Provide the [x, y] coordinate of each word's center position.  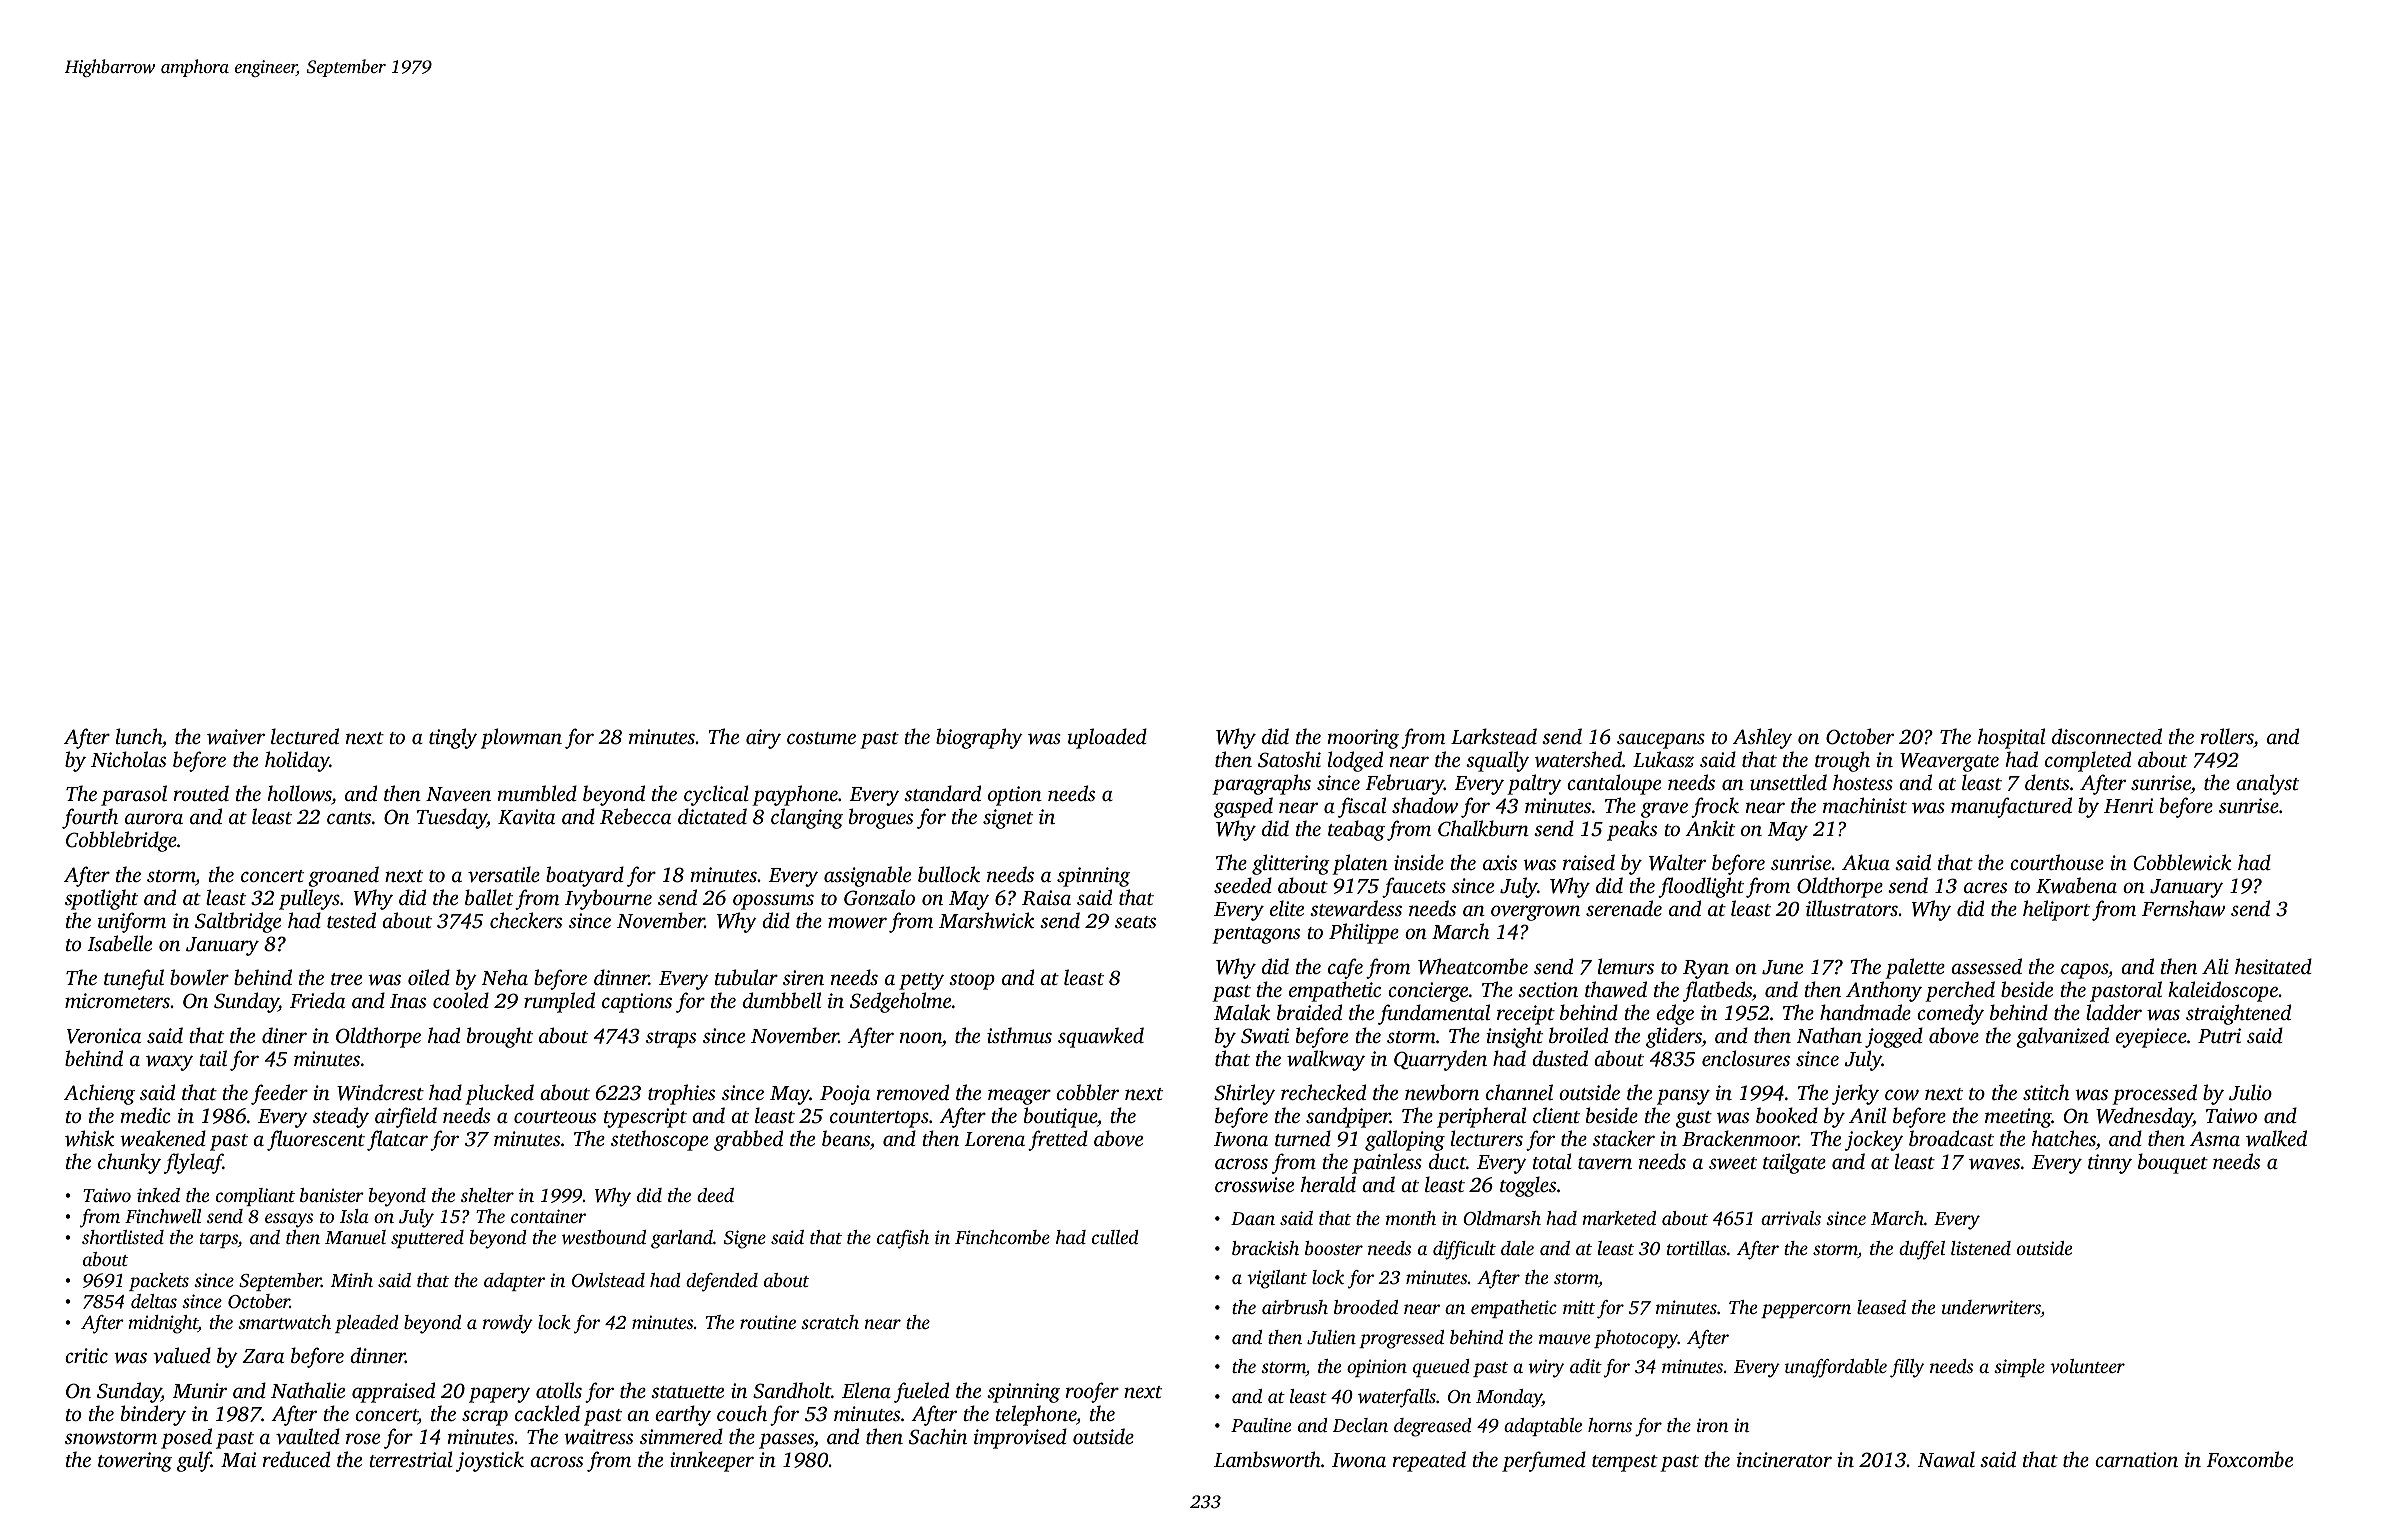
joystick [490, 1461]
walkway [1326, 1060]
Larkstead [1494, 736]
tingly [453, 738]
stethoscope [659, 1140]
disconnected [2107, 736]
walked [2276, 1138]
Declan [1360, 1425]
